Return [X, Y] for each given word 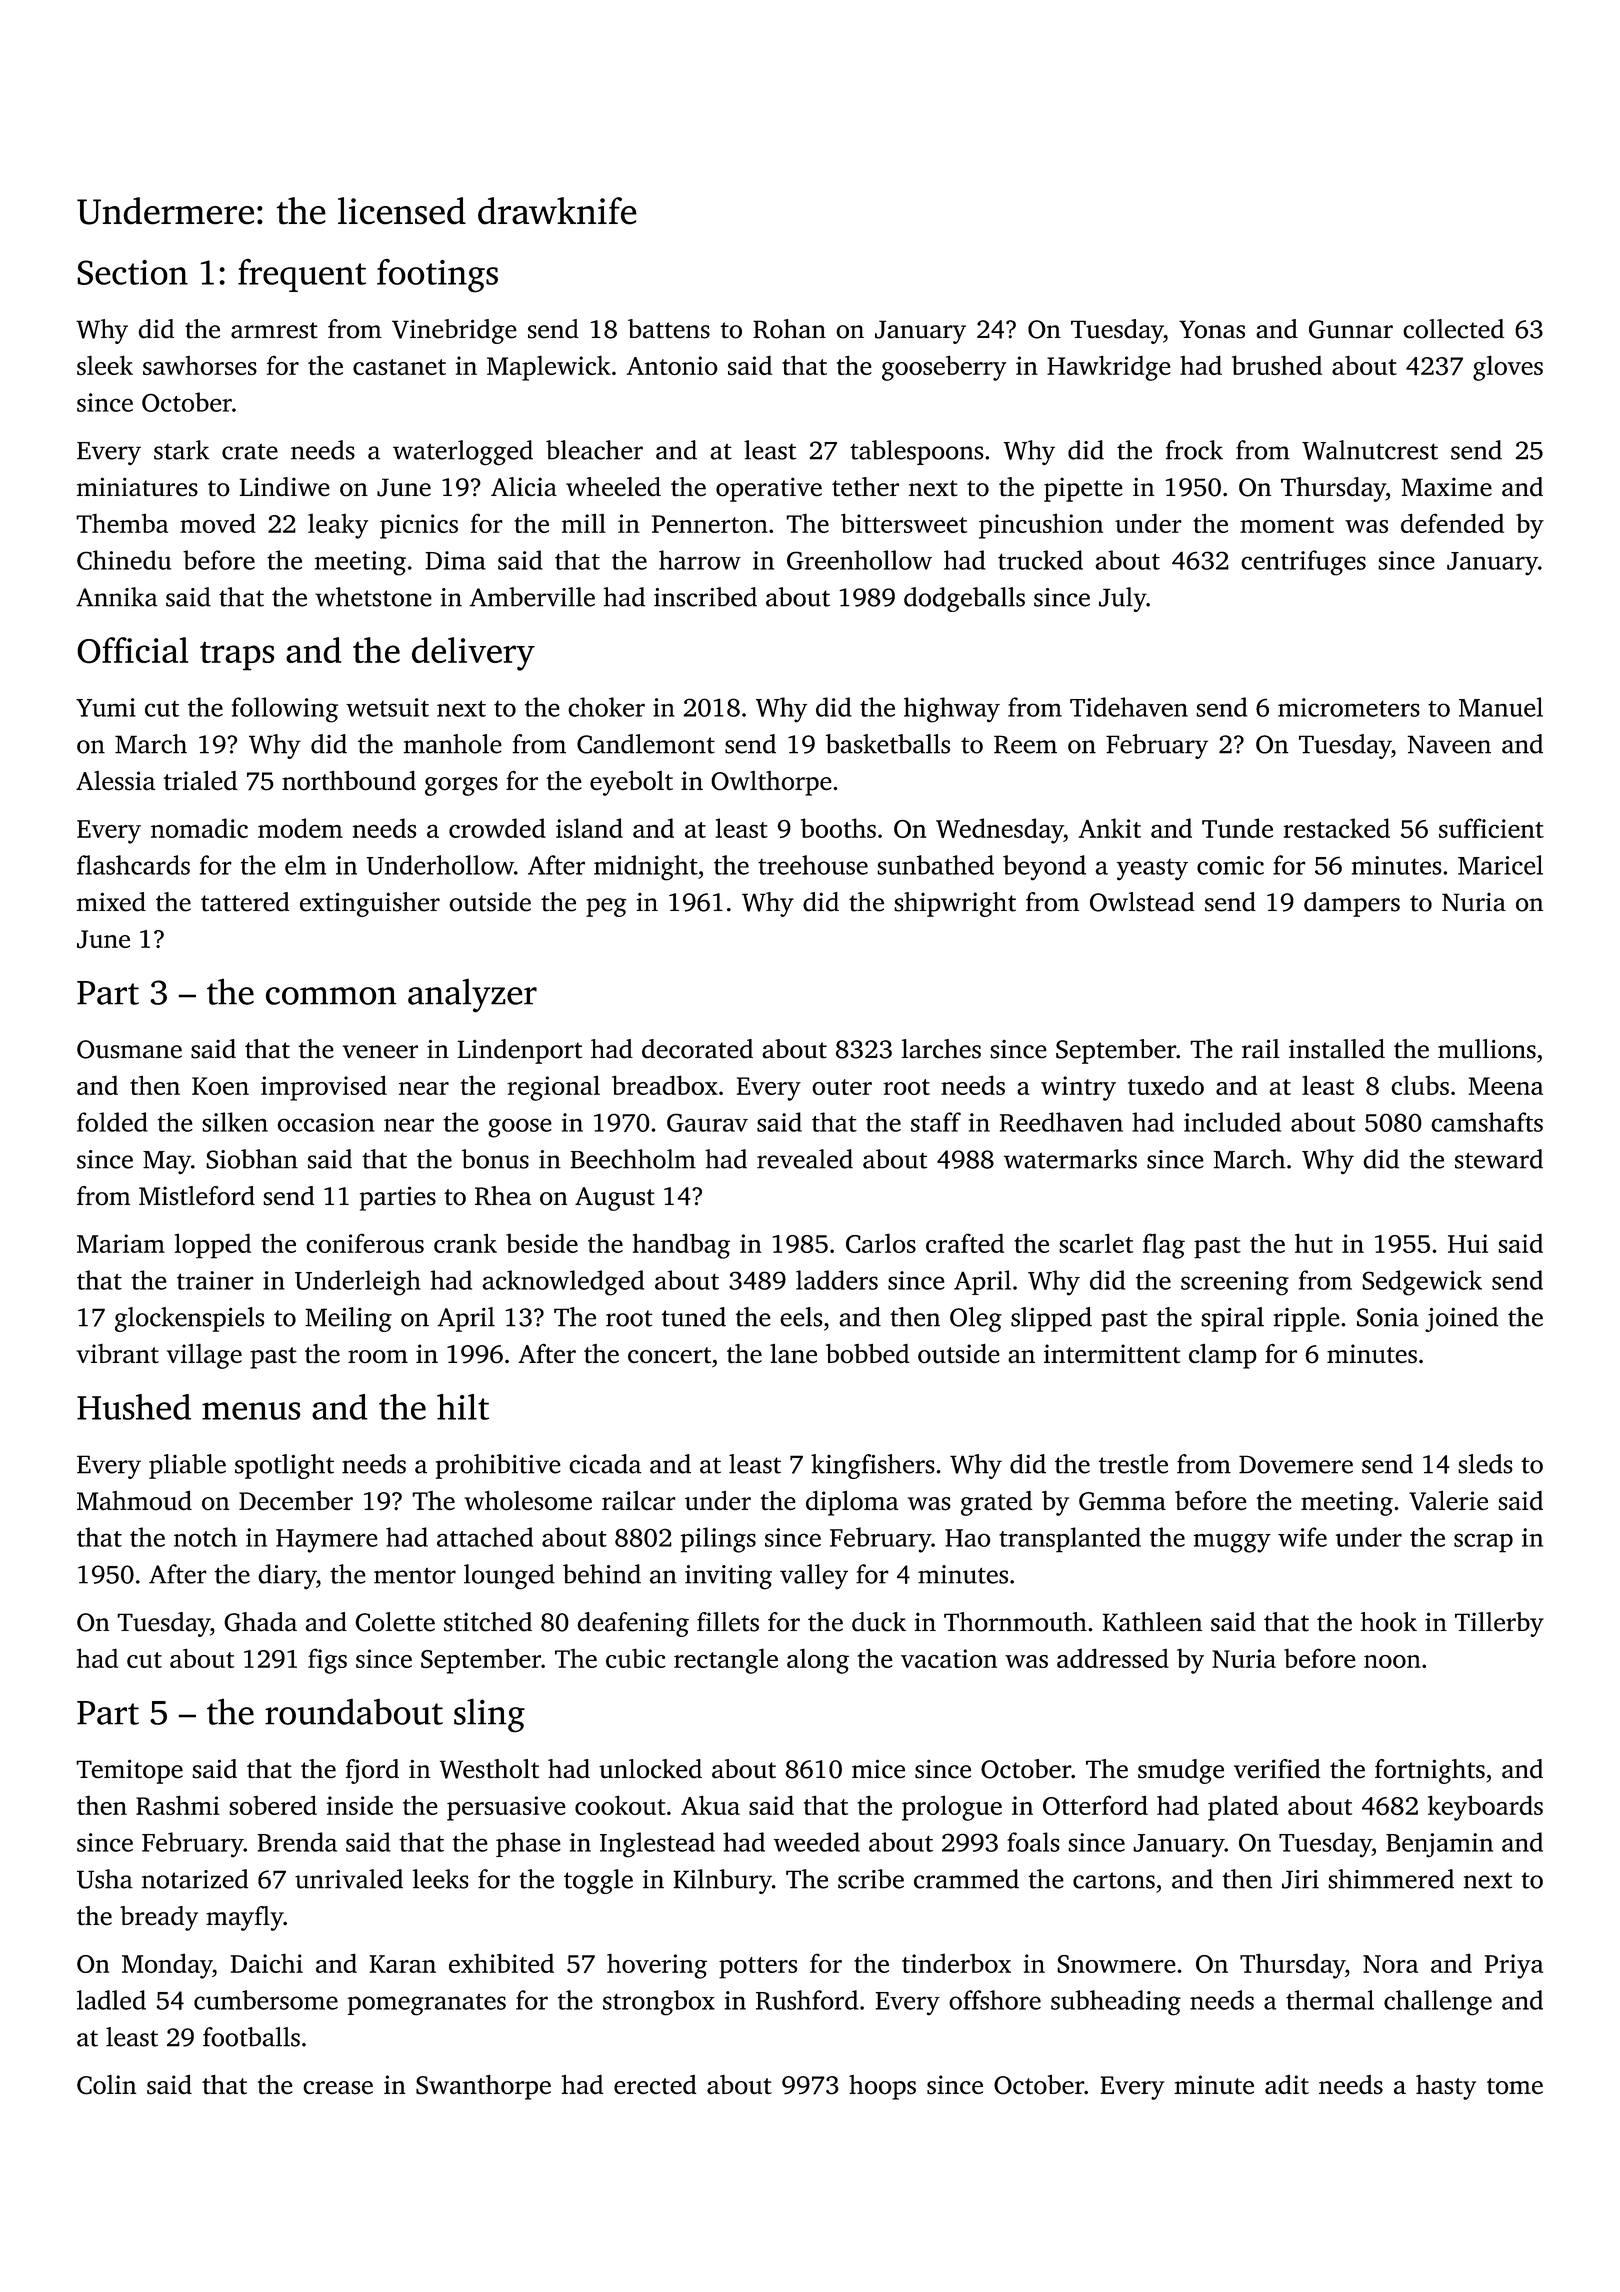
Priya [1514, 1966]
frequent [302, 275]
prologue [952, 1808]
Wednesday [1000, 831]
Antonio [672, 365]
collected [1453, 329]
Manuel [1501, 707]
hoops [882, 2087]
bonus [495, 1159]
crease [338, 2088]
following [285, 710]
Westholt [489, 1769]
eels [801, 1317]
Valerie [1448, 1500]
